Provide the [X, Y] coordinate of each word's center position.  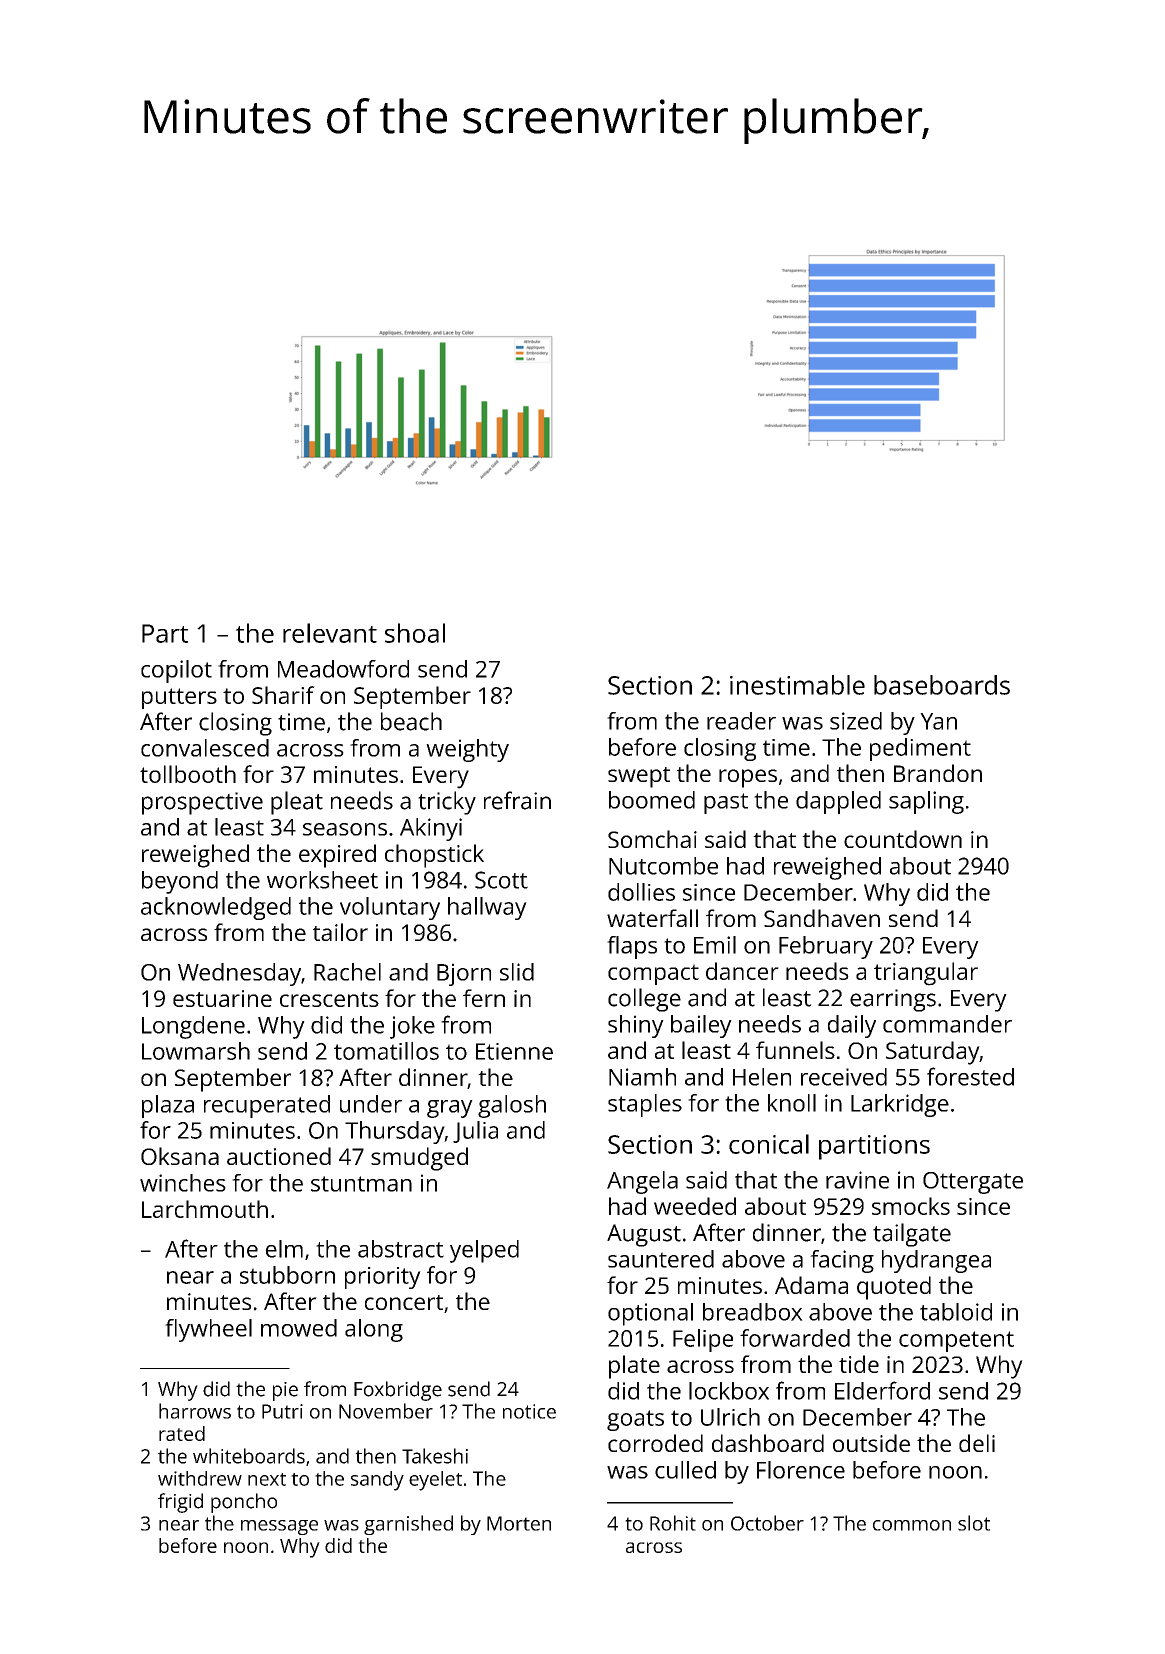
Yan [938, 721]
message [279, 1527]
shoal [415, 633]
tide [859, 1364]
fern [484, 998]
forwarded [795, 1338]
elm [284, 1249]
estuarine [222, 998]
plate [634, 1367]
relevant [330, 633]
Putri [282, 1411]
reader [741, 721]
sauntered [661, 1259]
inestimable [797, 685]
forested [970, 1076]
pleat [297, 803]
